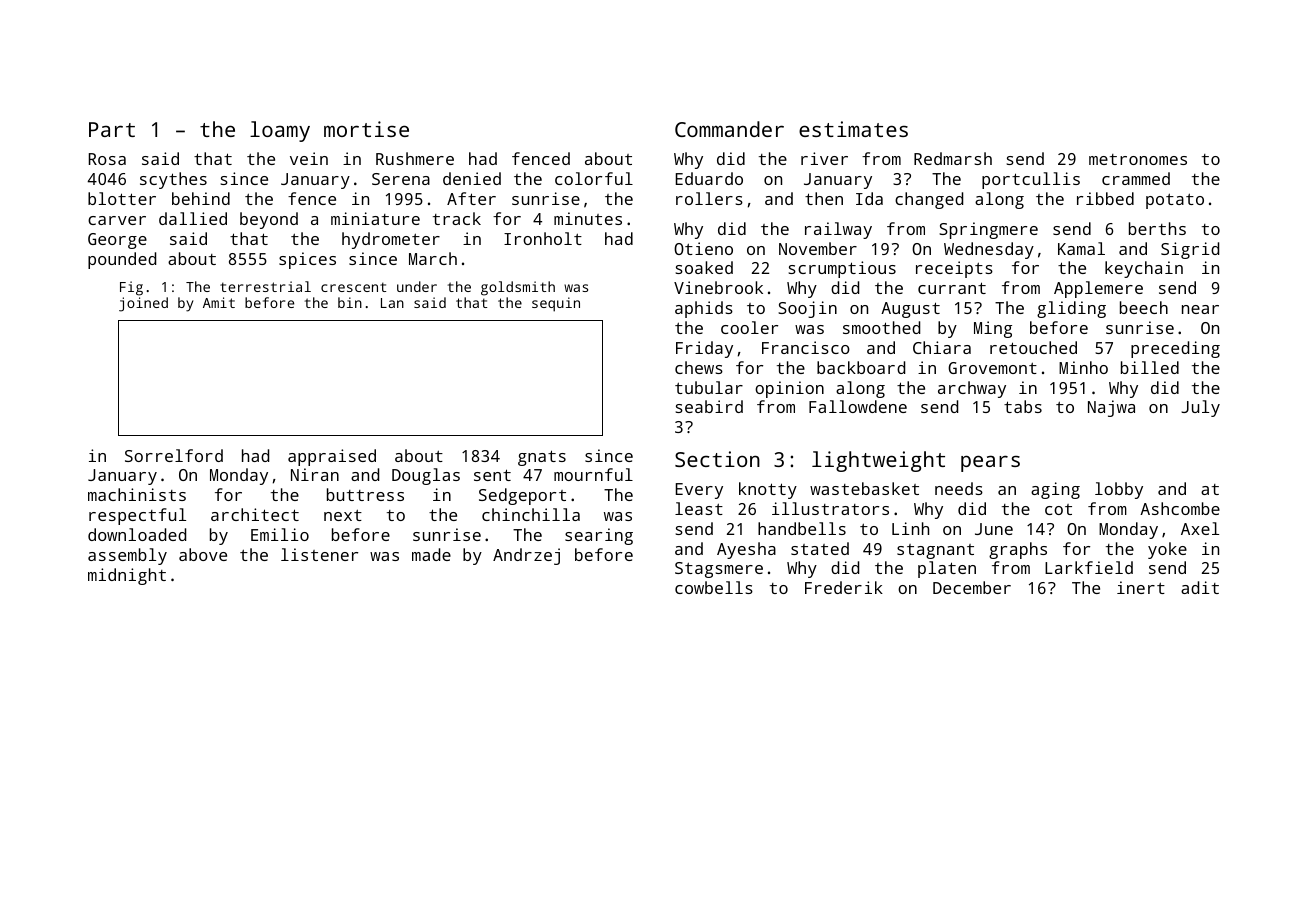  What do you see at coordinates (319, 554) in the screenshot?
I see `listener` at bounding box center [319, 554].
